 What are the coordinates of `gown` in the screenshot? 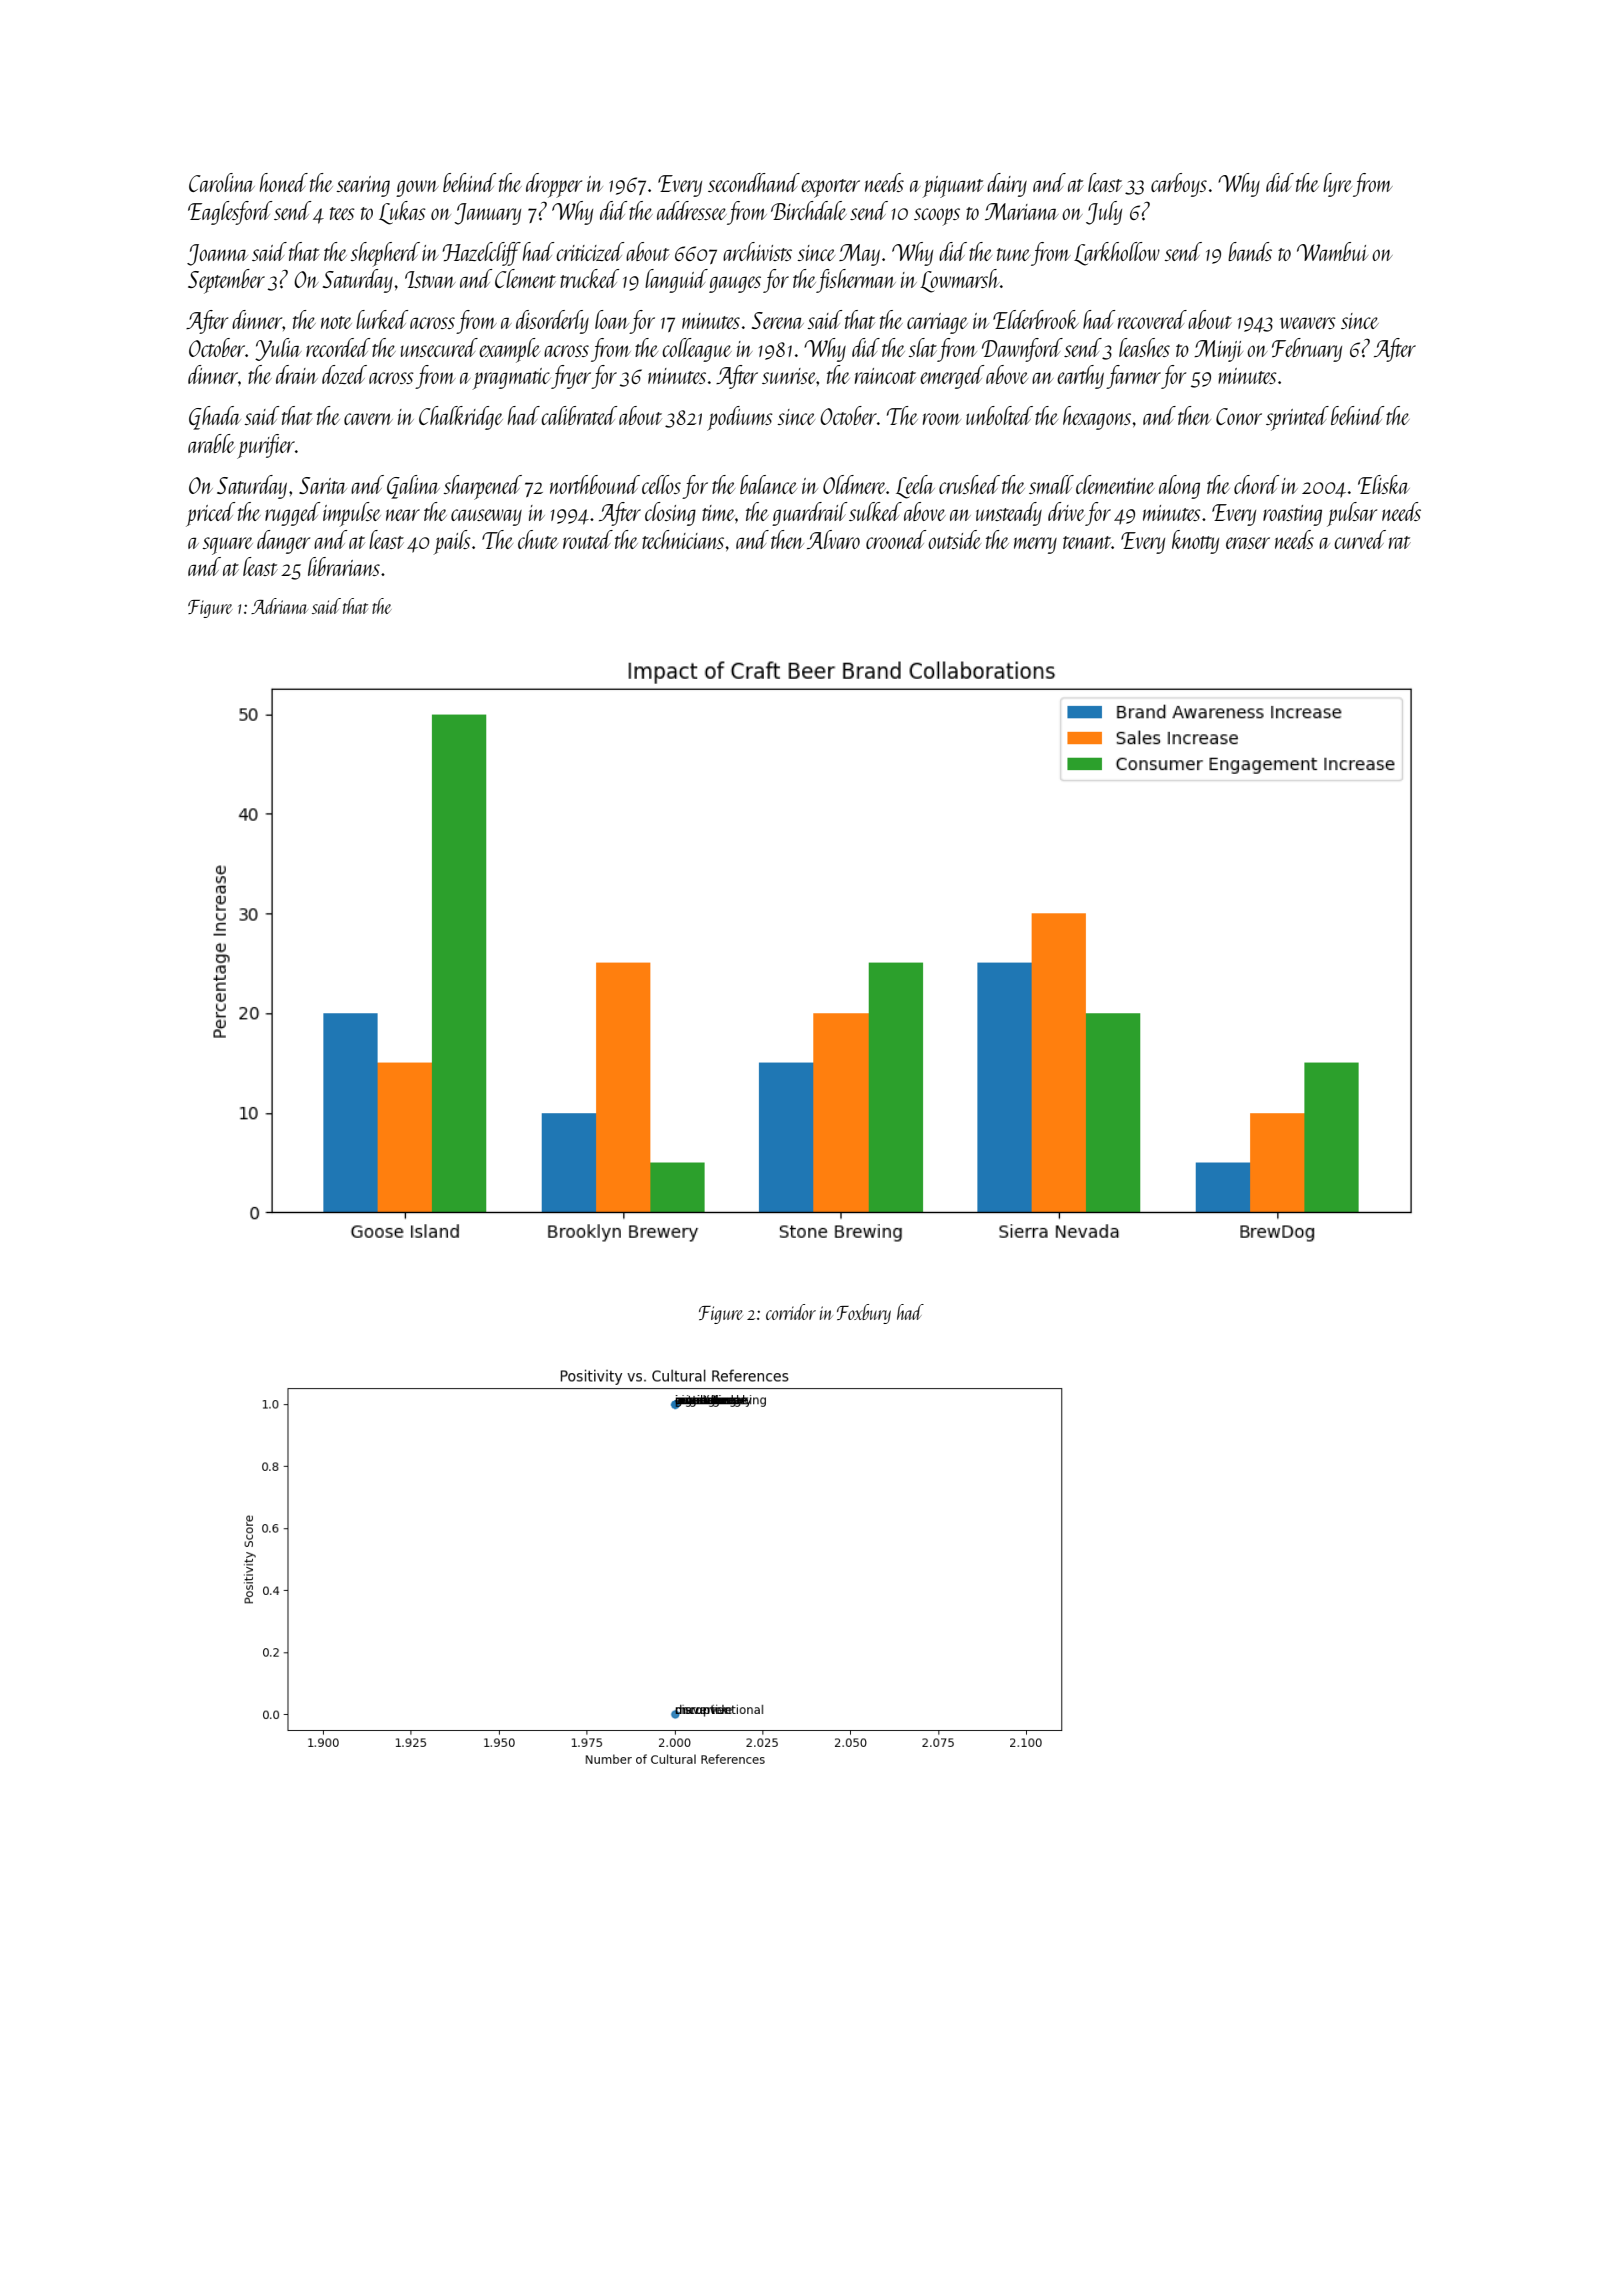 It's located at (417, 188).
